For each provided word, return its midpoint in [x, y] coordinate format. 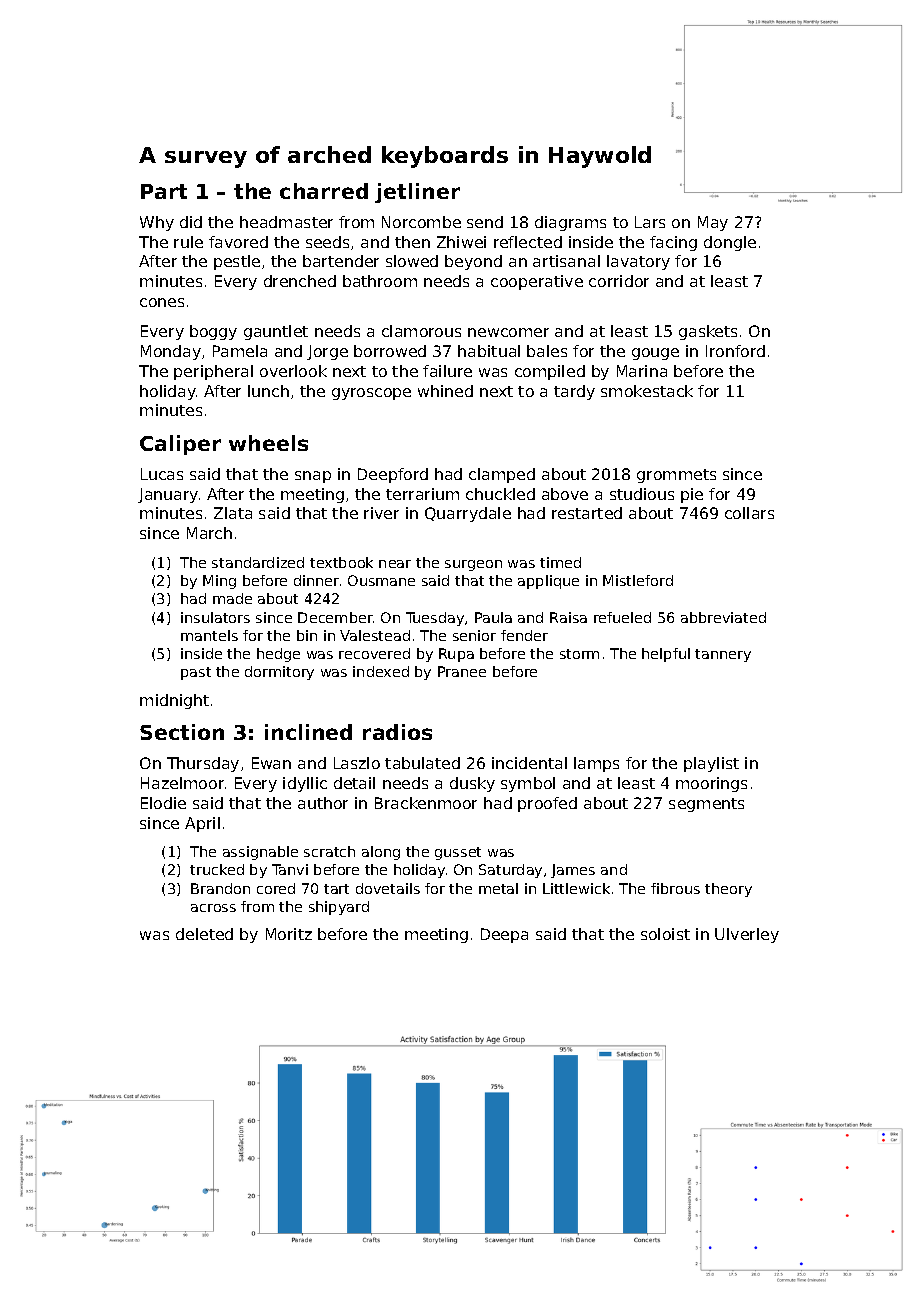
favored [238, 242]
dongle [730, 243]
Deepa [504, 935]
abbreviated [723, 617]
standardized [258, 562]
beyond [473, 262]
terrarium [422, 494]
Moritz [289, 934]
